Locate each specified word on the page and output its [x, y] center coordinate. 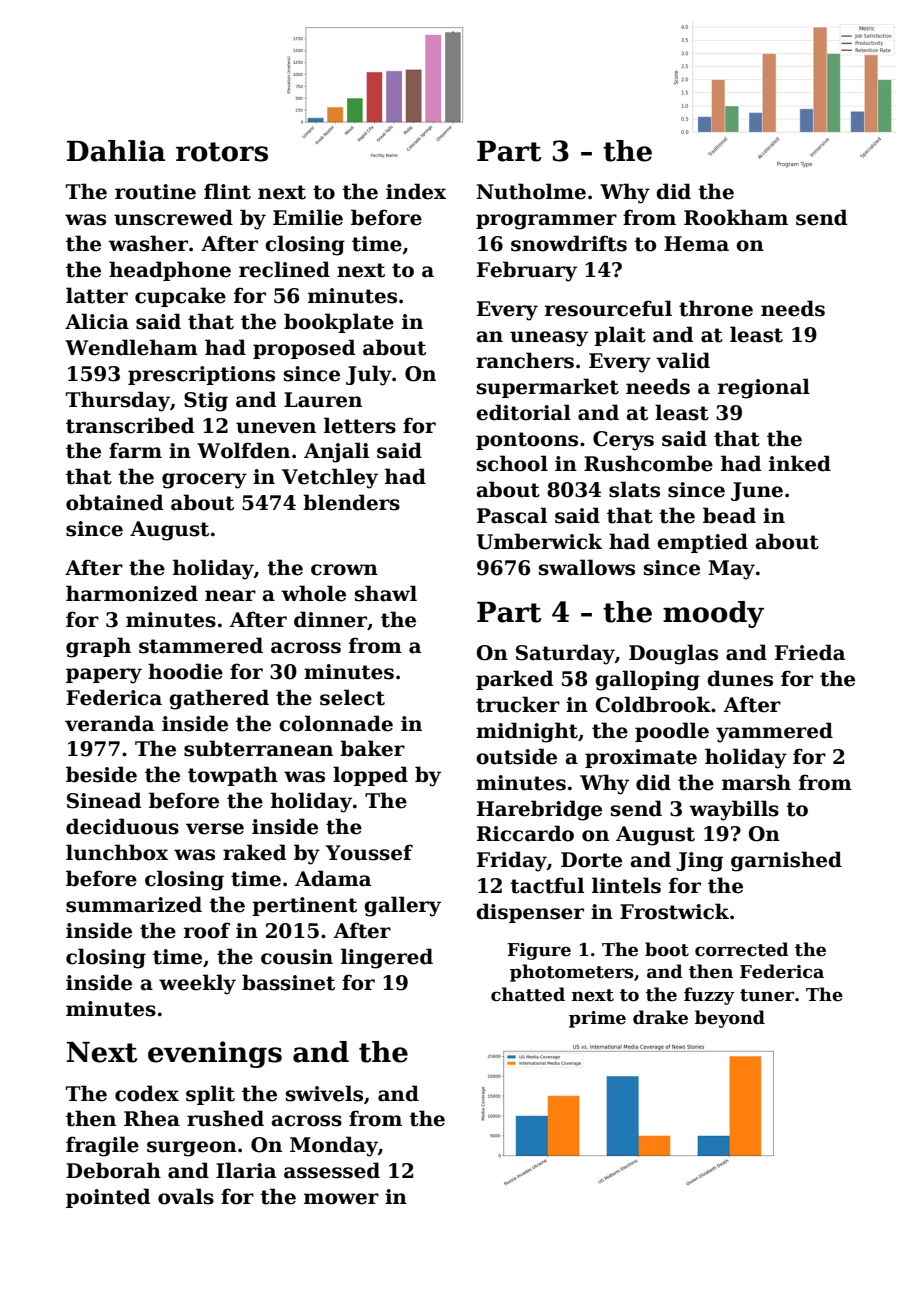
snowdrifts [569, 243]
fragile [102, 1146]
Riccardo [525, 833]
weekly [197, 984]
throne [716, 308]
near [230, 596]
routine [155, 192]
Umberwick [539, 541]
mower [341, 1199]
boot [667, 949]
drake [660, 1017]
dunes [740, 678]
